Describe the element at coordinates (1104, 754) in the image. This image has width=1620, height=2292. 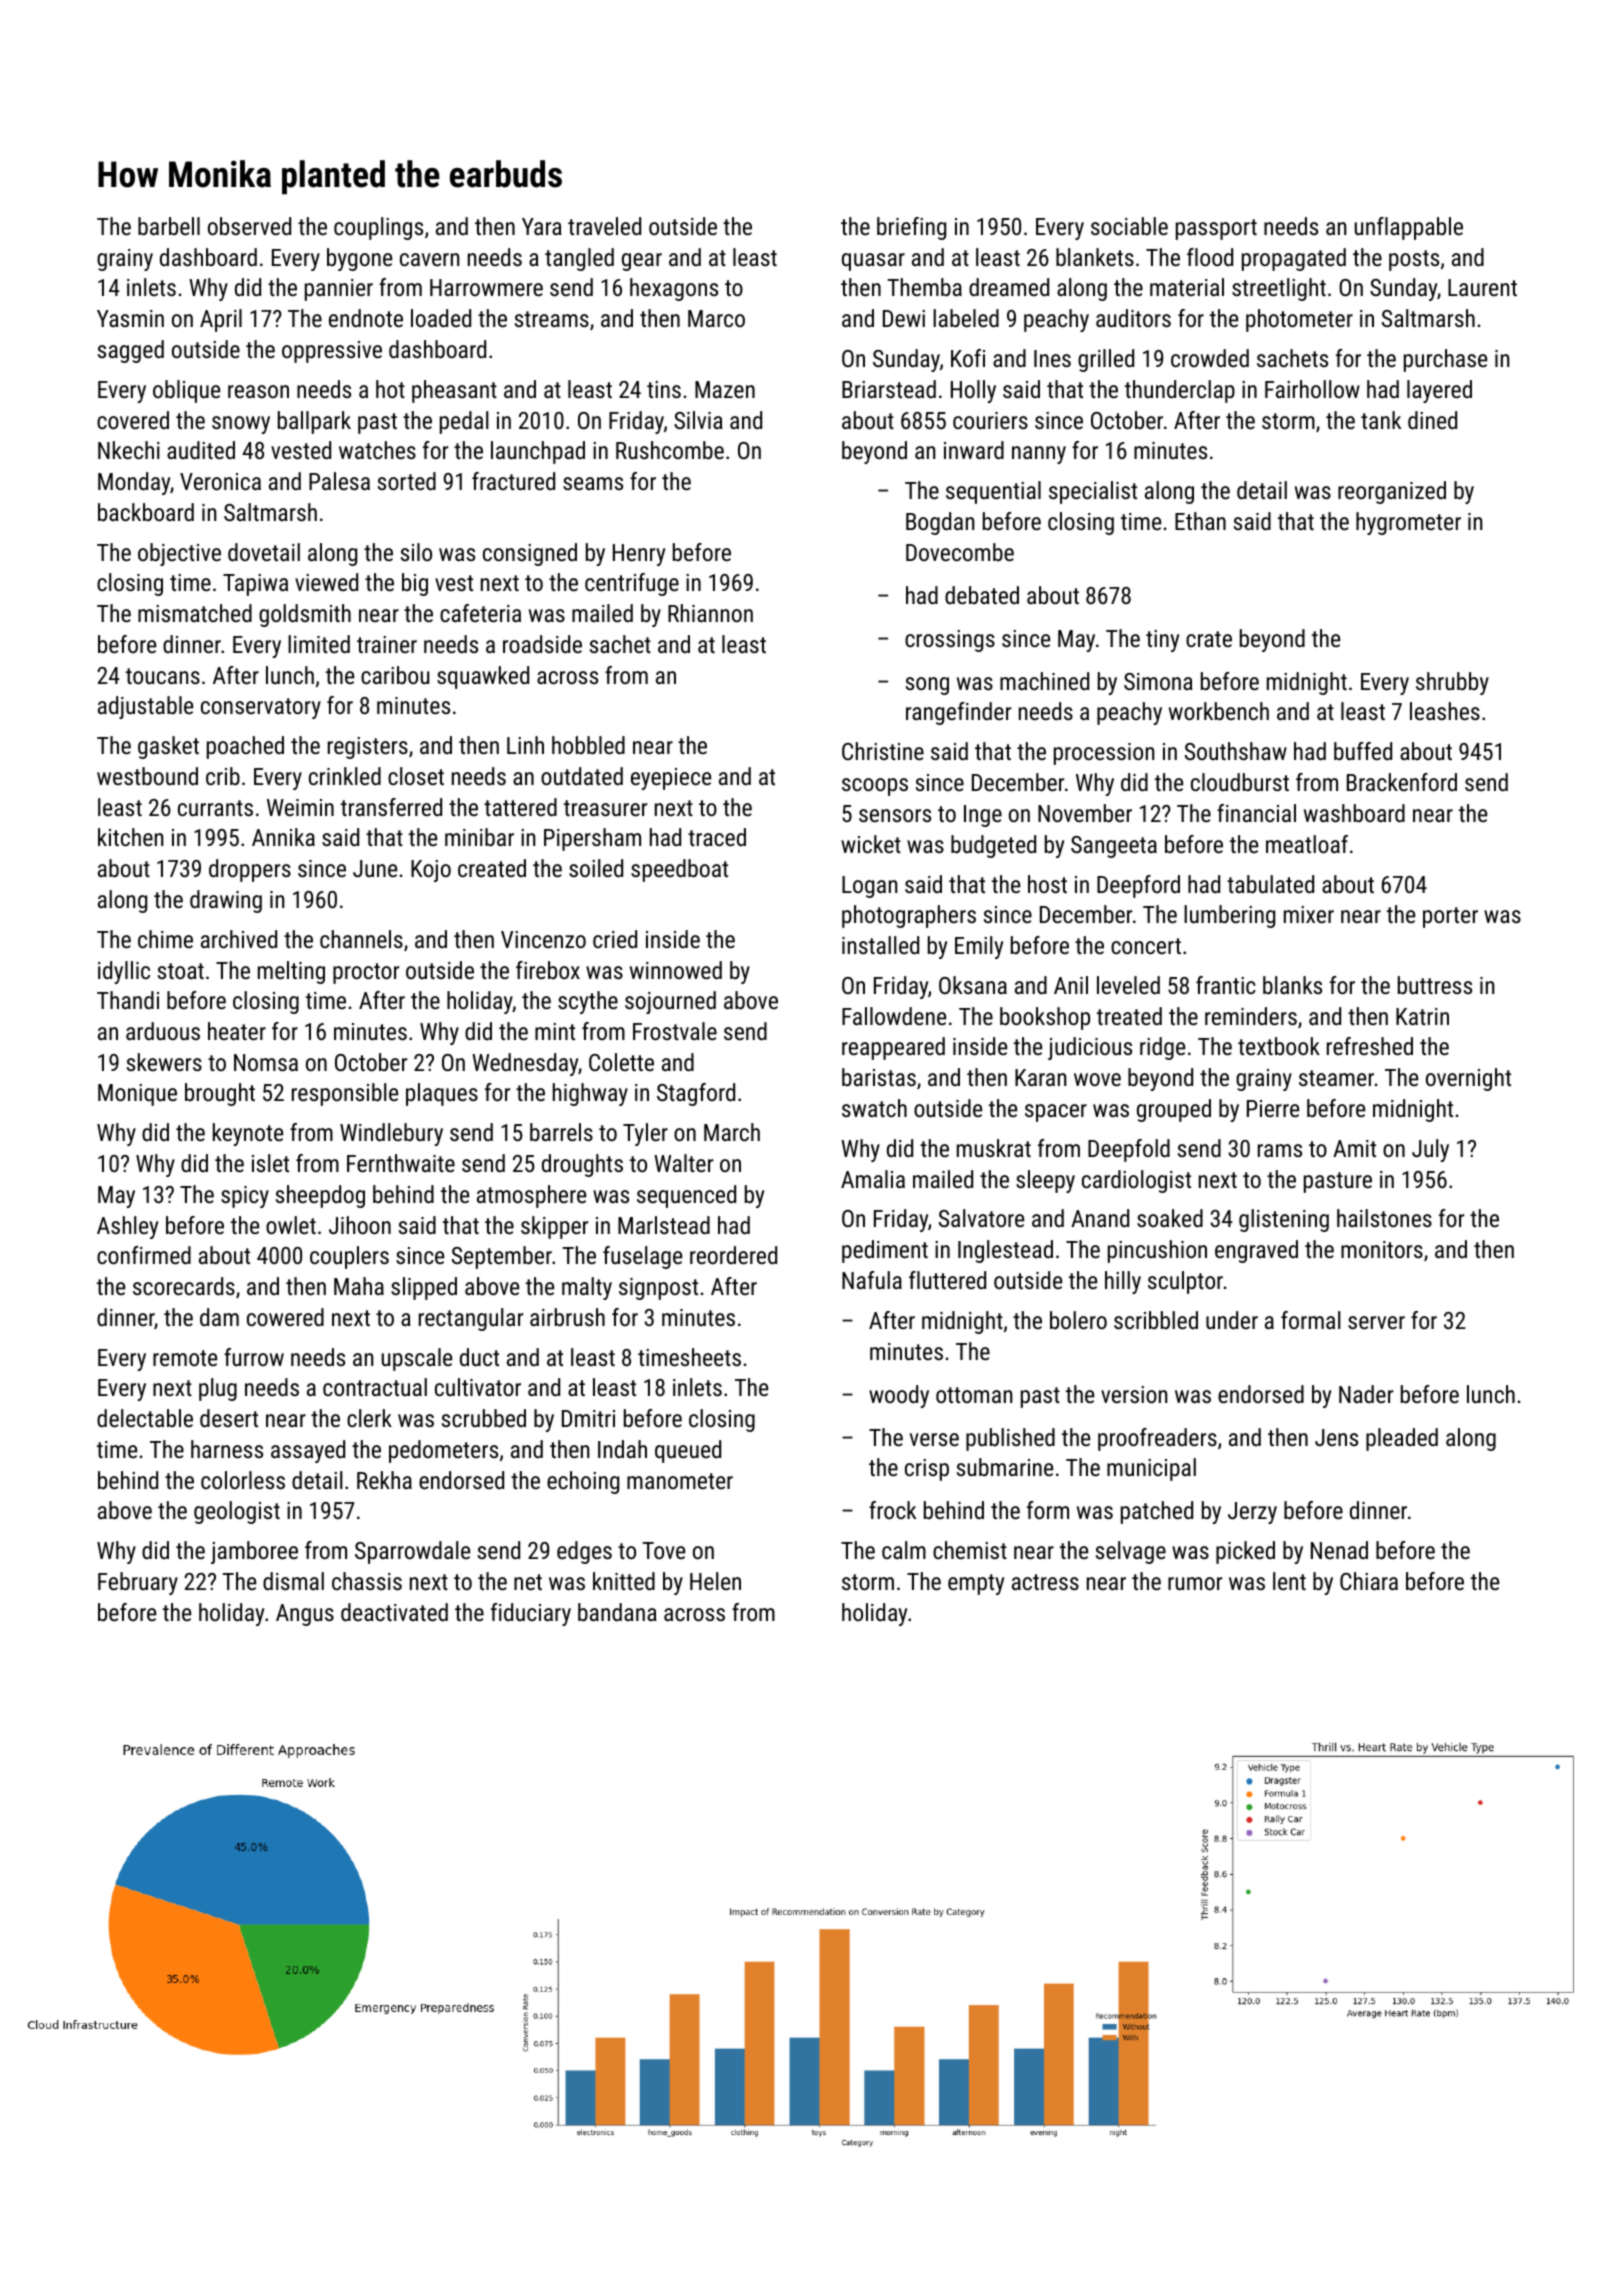
I see `procession` at that location.
